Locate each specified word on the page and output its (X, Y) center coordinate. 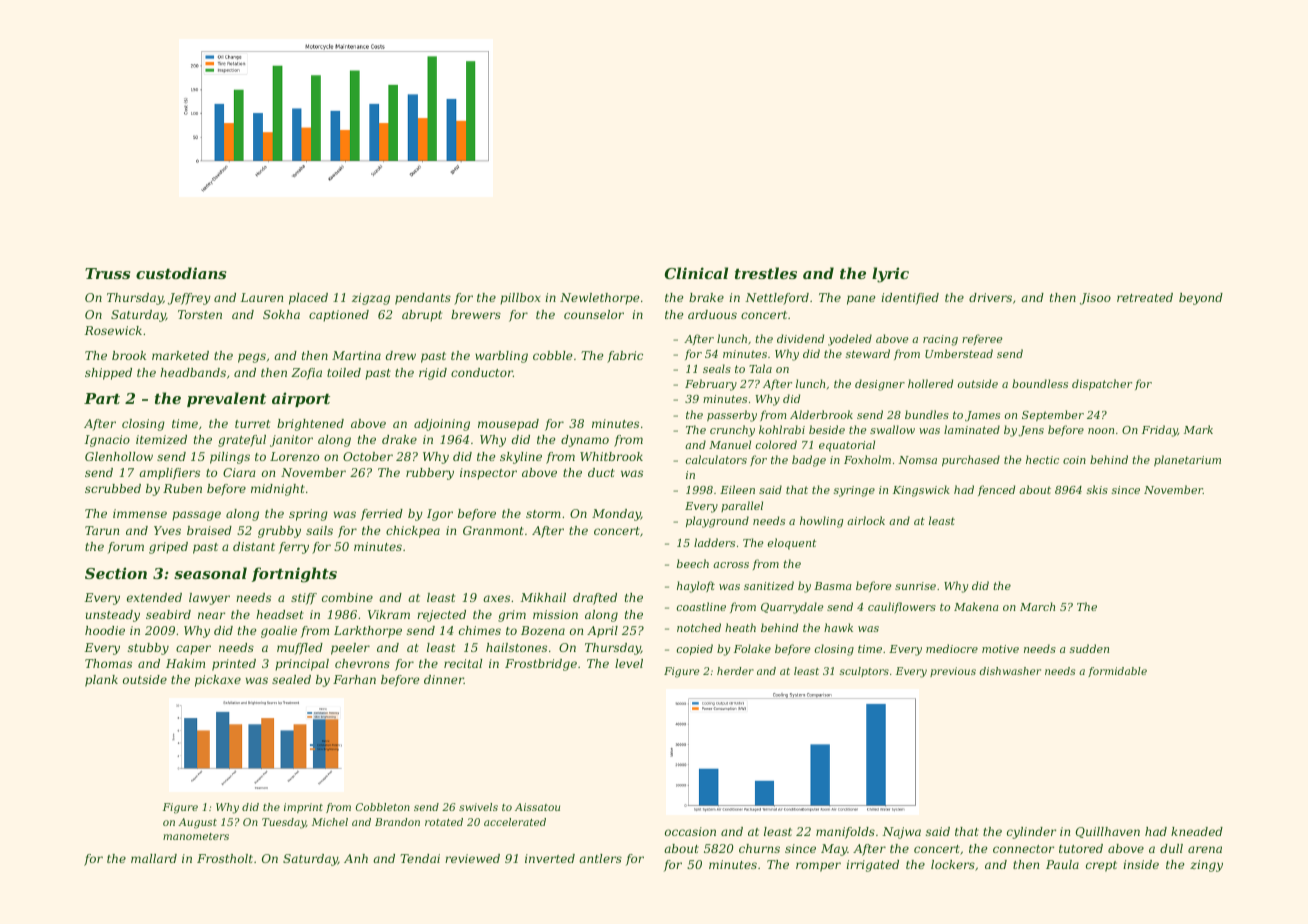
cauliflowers (902, 607)
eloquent (792, 544)
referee (982, 339)
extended (154, 597)
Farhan (354, 679)
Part (102, 398)
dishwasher (1010, 671)
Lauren (262, 297)
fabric (625, 357)
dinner (444, 679)
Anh (356, 858)
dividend (800, 338)
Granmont (493, 530)
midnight (278, 490)
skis (1097, 489)
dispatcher (1102, 385)
